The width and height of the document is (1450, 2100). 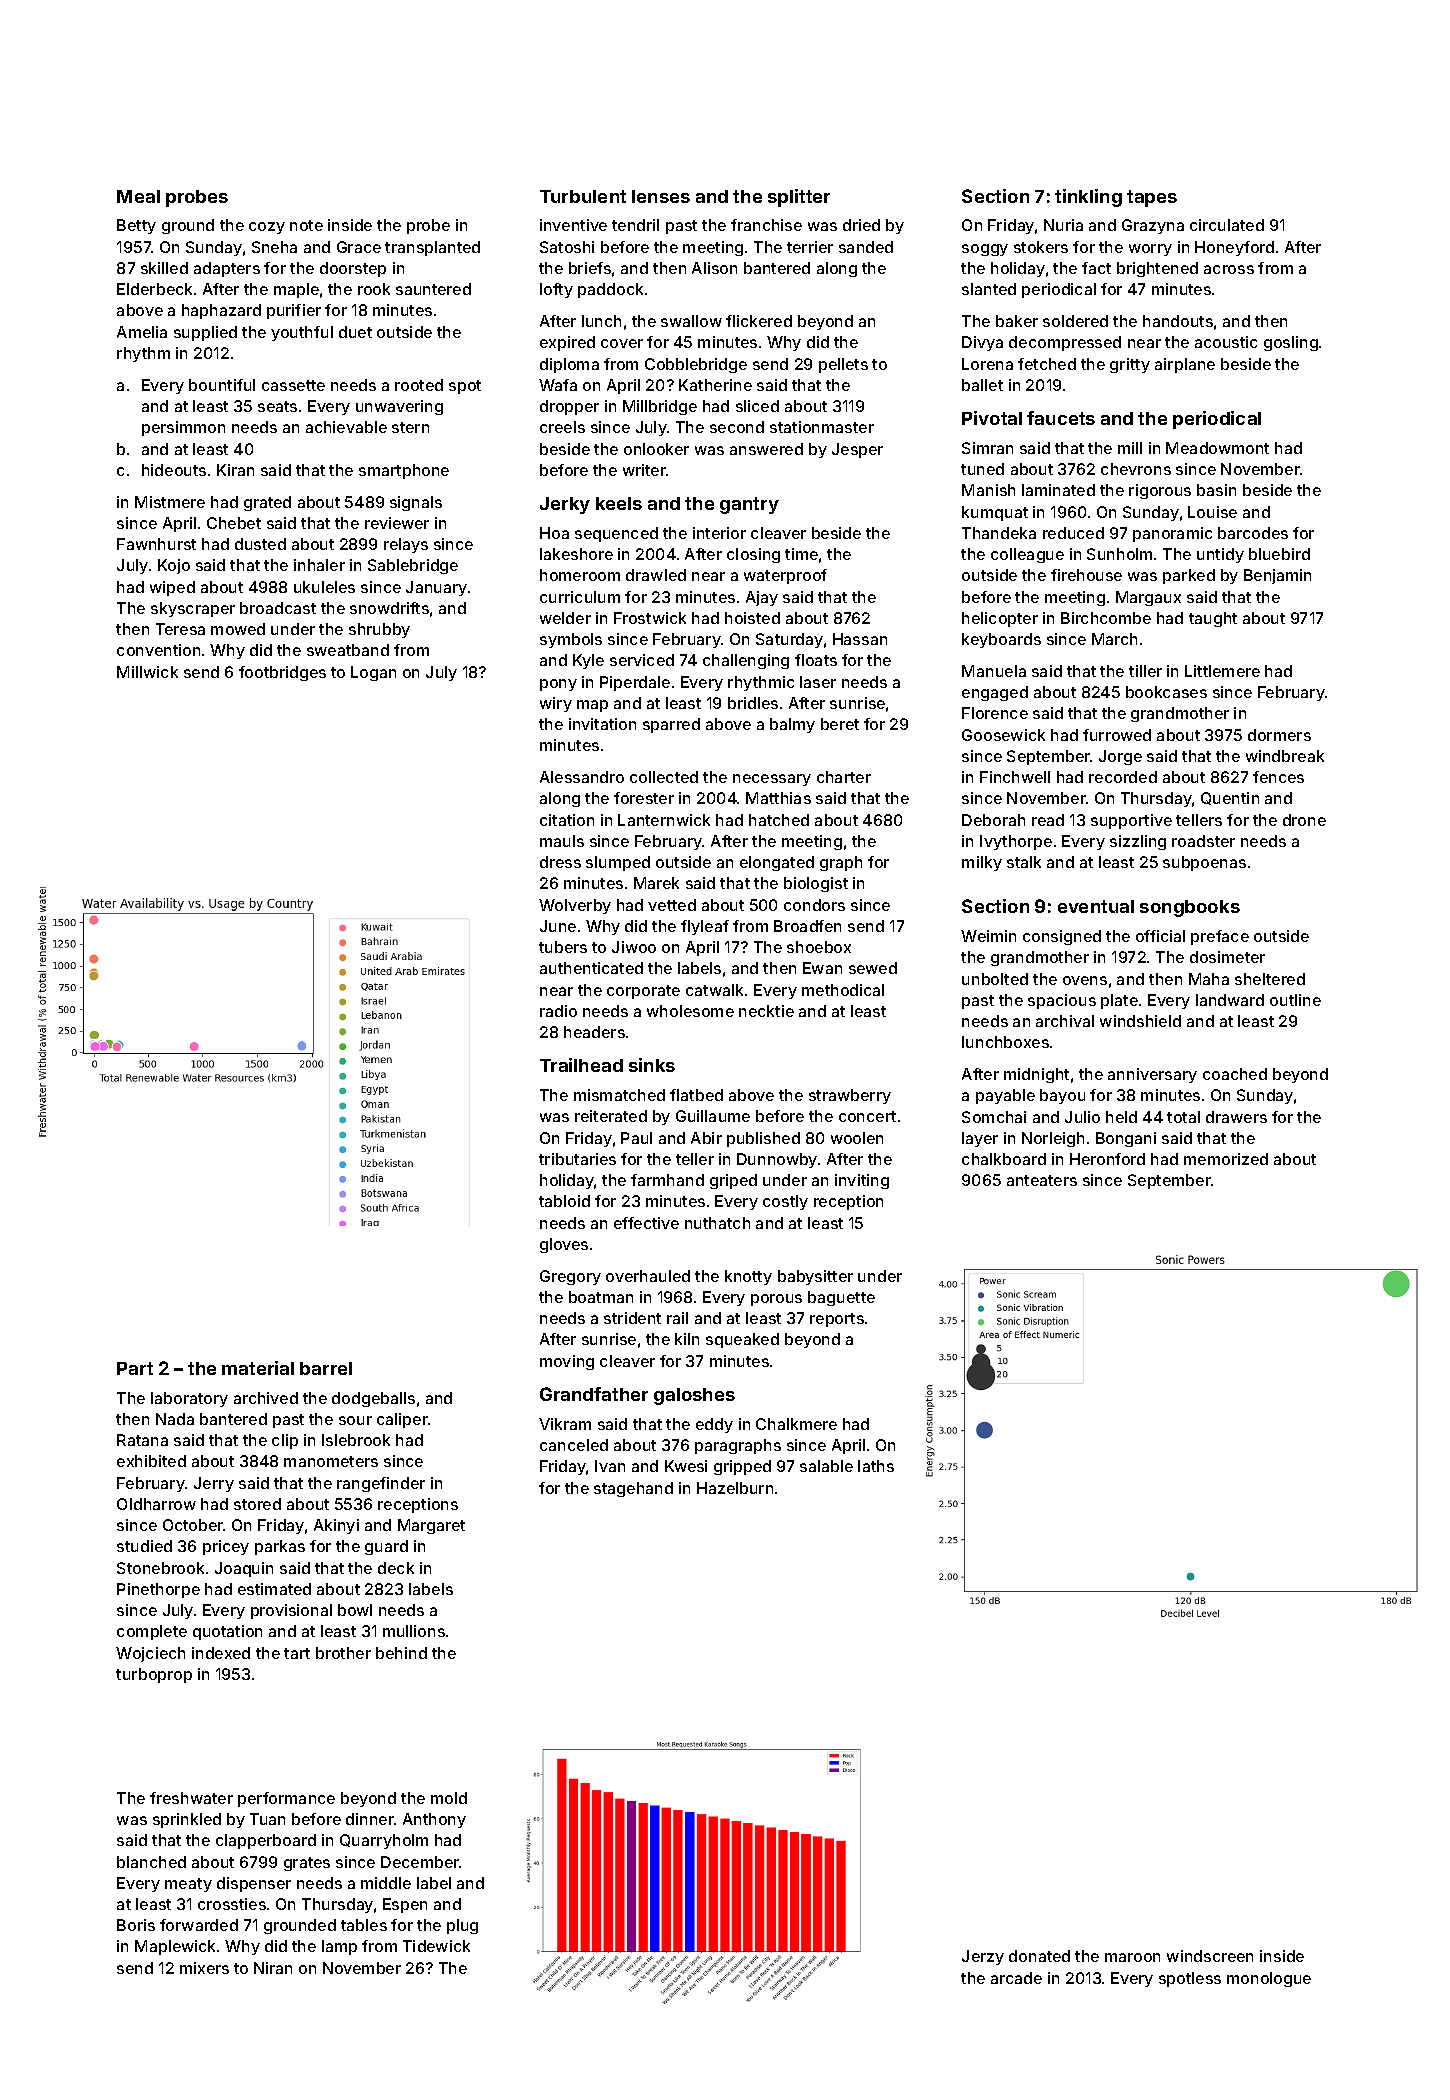 What do you see at coordinates (339, 1947) in the document?
I see `lamp` at bounding box center [339, 1947].
